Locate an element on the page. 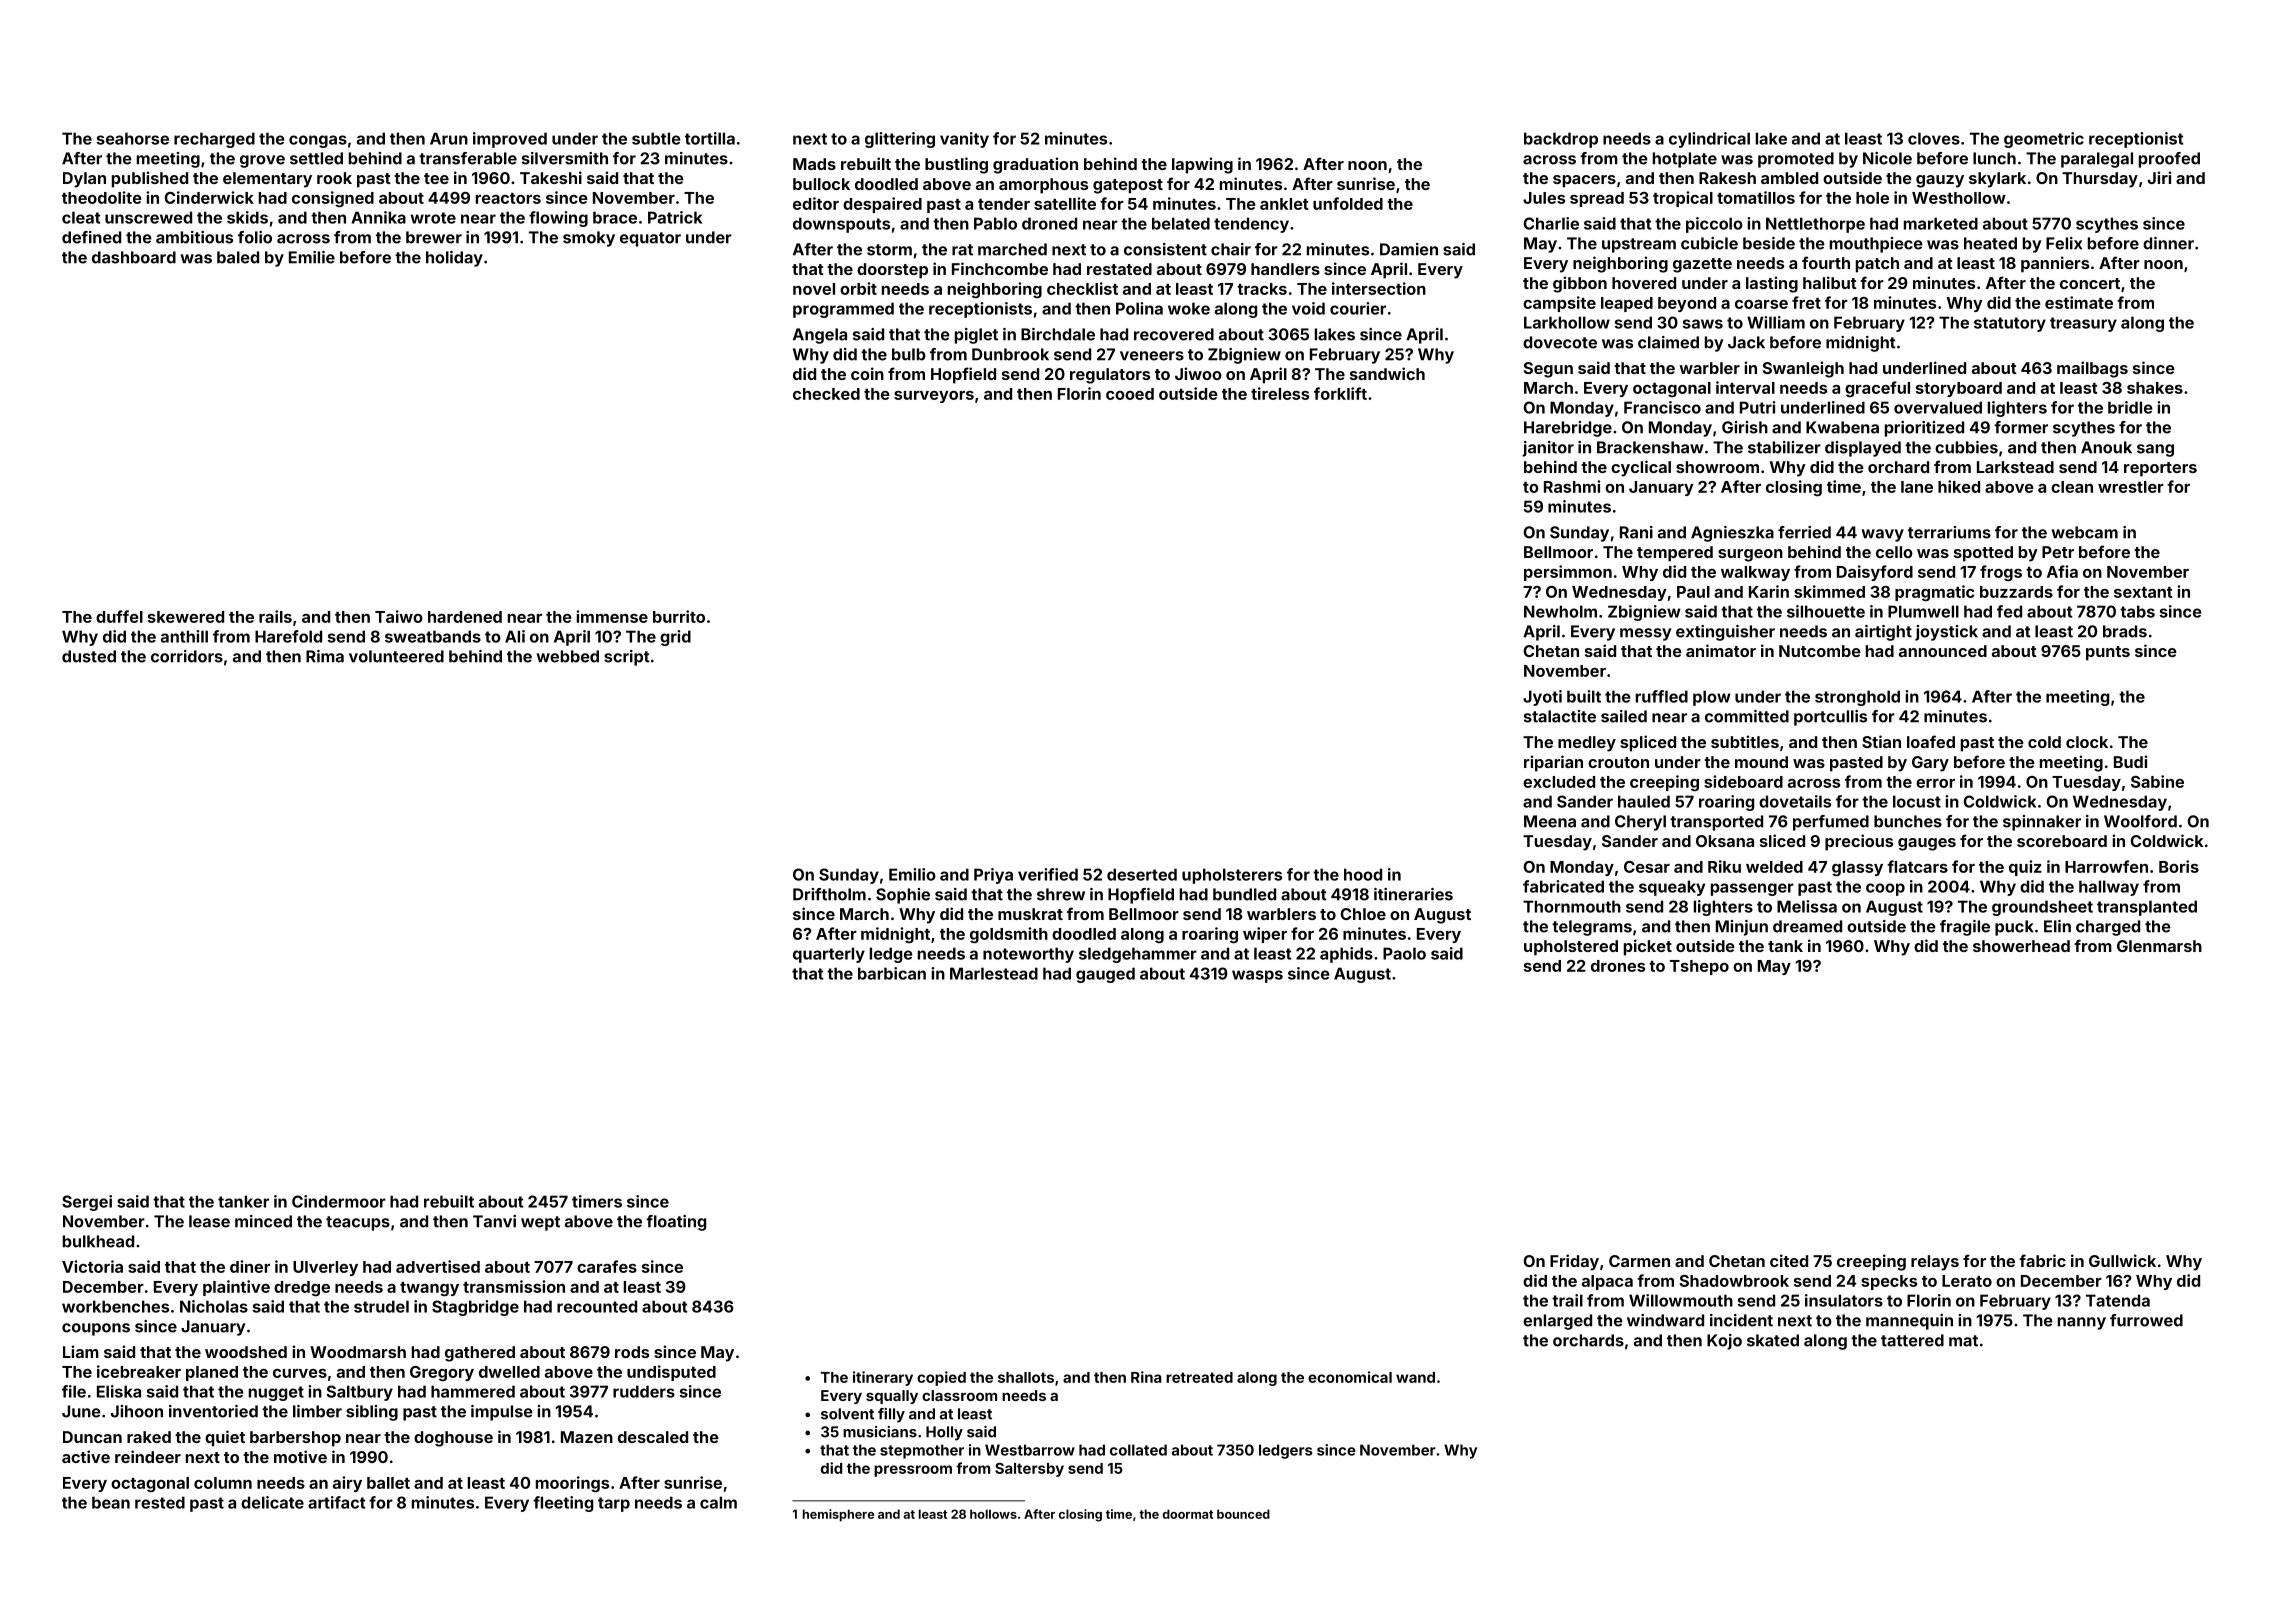  Anouk is located at coordinates (2106, 447).
